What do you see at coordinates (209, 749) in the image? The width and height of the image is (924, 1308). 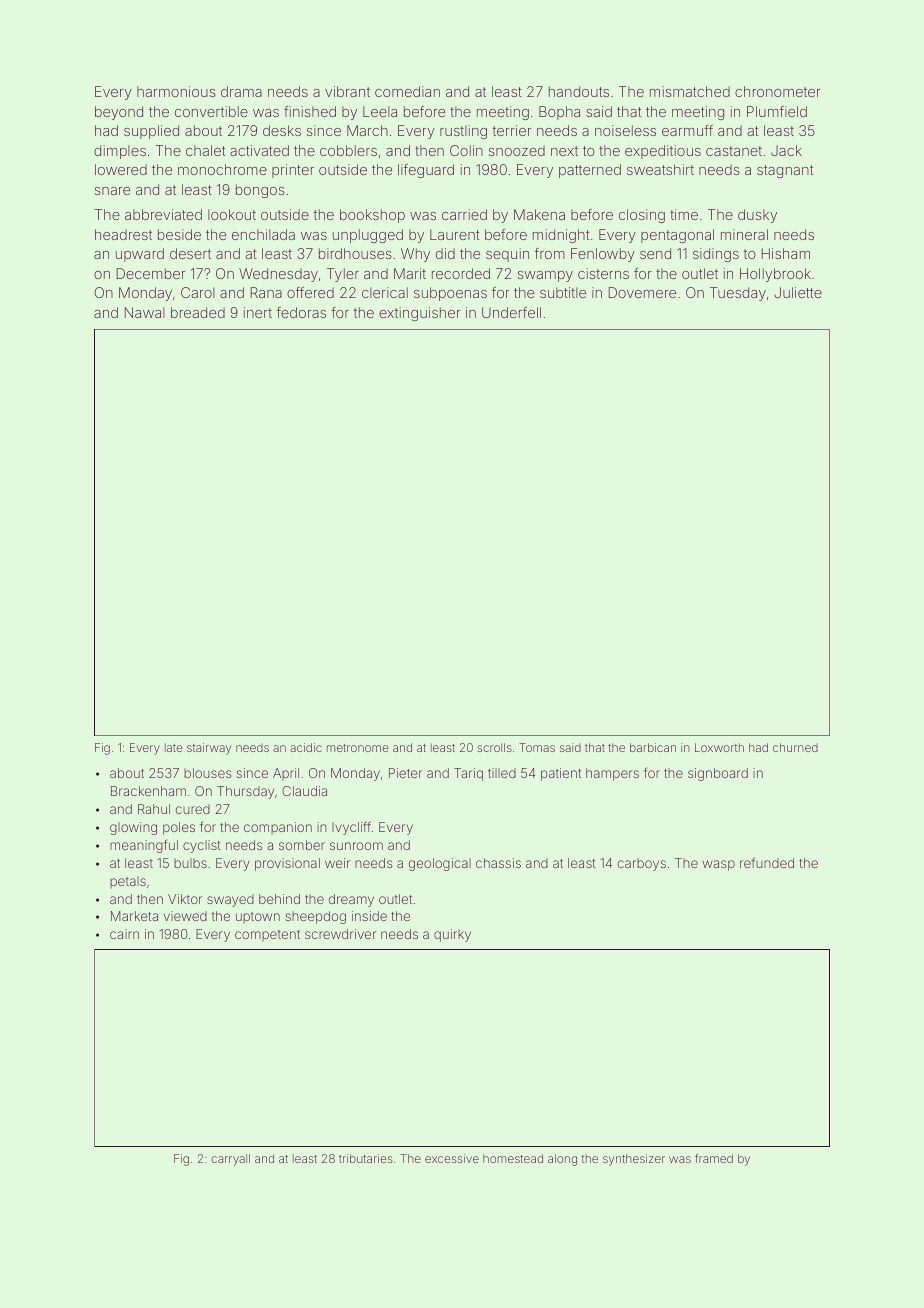 I see `stairway` at bounding box center [209, 749].
